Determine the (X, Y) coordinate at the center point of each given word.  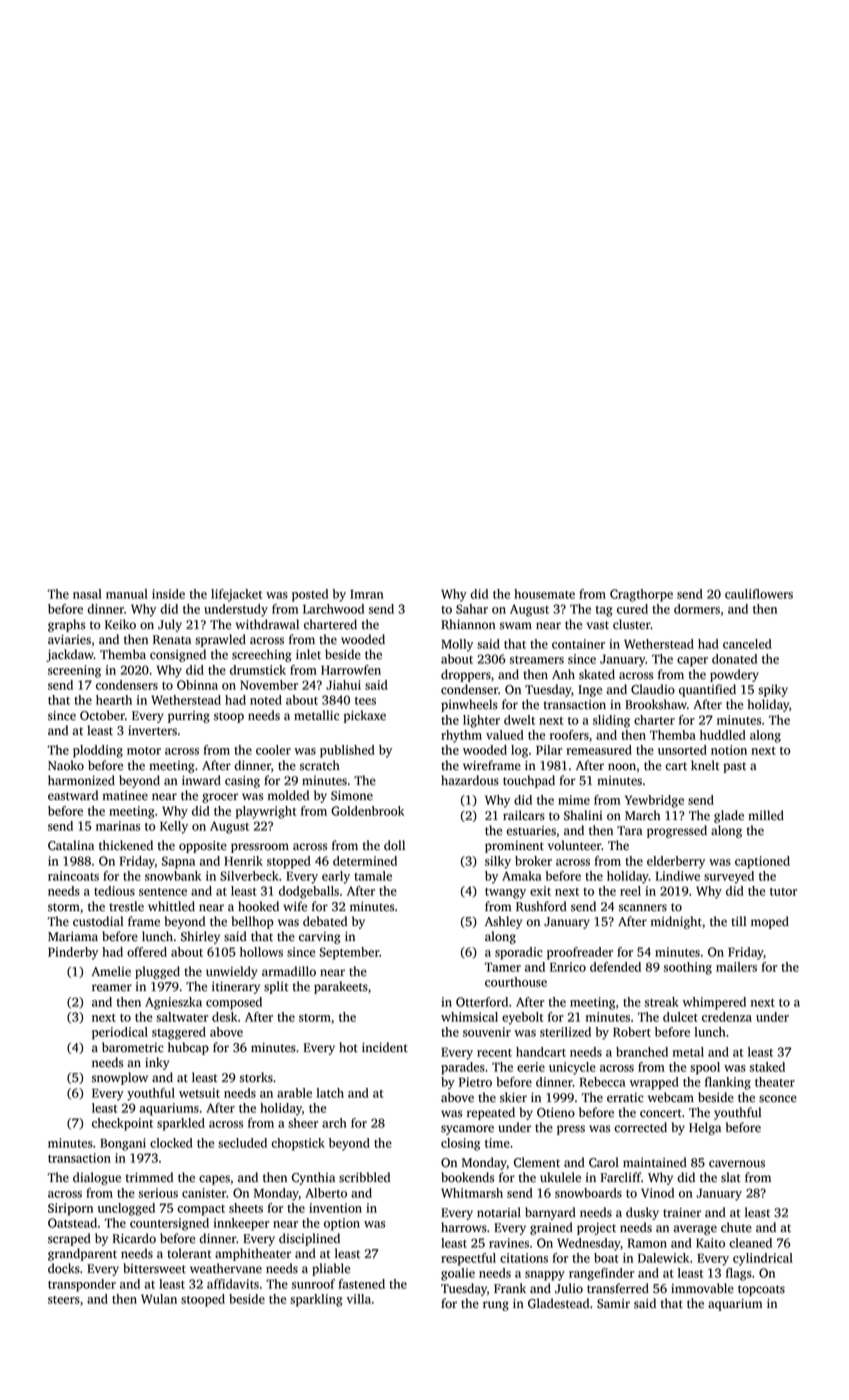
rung (496, 1306)
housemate (544, 594)
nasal (87, 594)
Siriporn (70, 1209)
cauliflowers (759, 594)
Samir (613, 1304)
